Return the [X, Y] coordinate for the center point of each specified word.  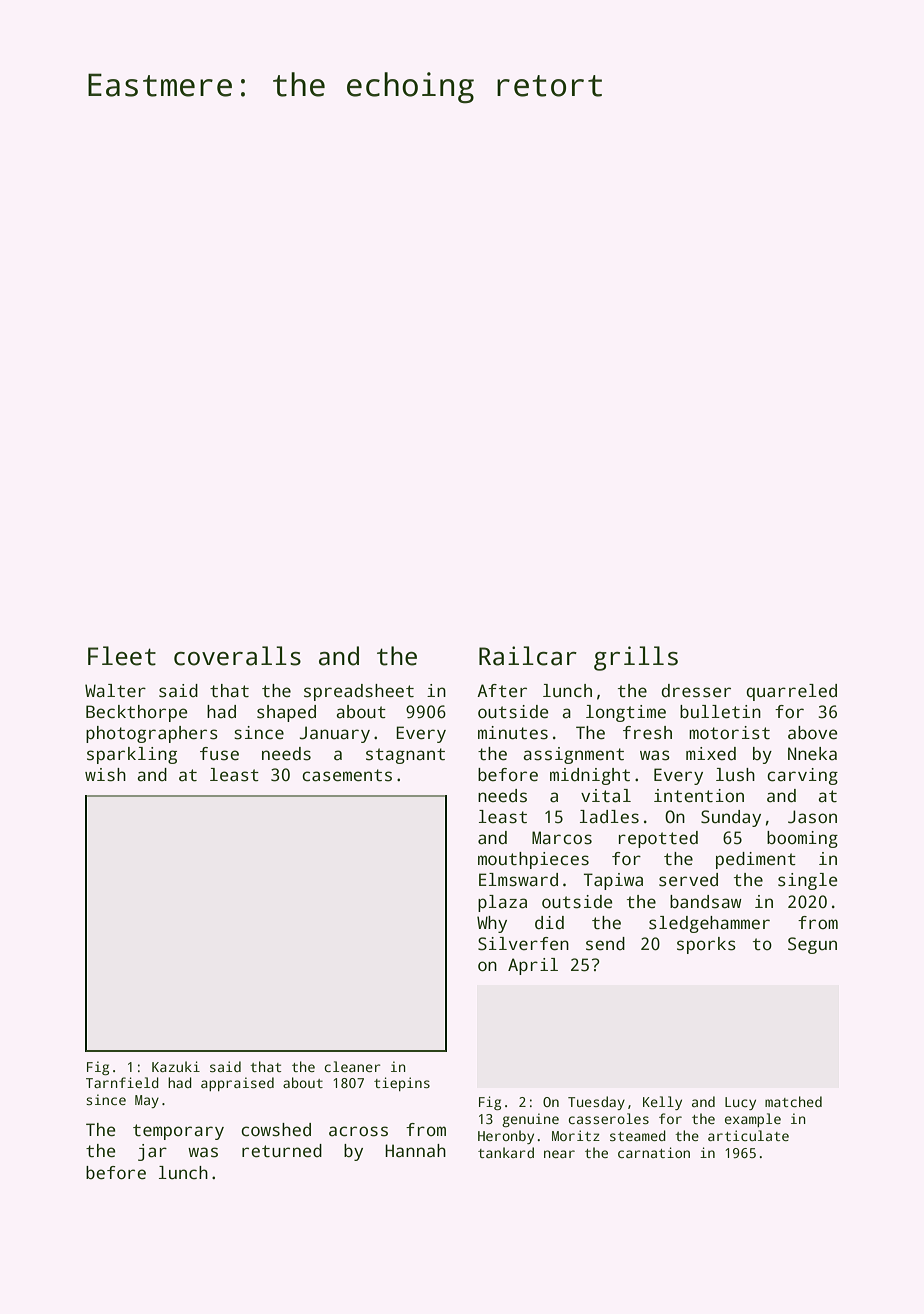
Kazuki [176, 1066]
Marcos [562, 838]
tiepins [402, 1084]
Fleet [122, 656]
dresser [696, 691]
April [533, 966]
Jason [812, 817]
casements [347, 775]
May [147, 1101]
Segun [812, 945]
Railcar [528, 656]
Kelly [662, 1103]
